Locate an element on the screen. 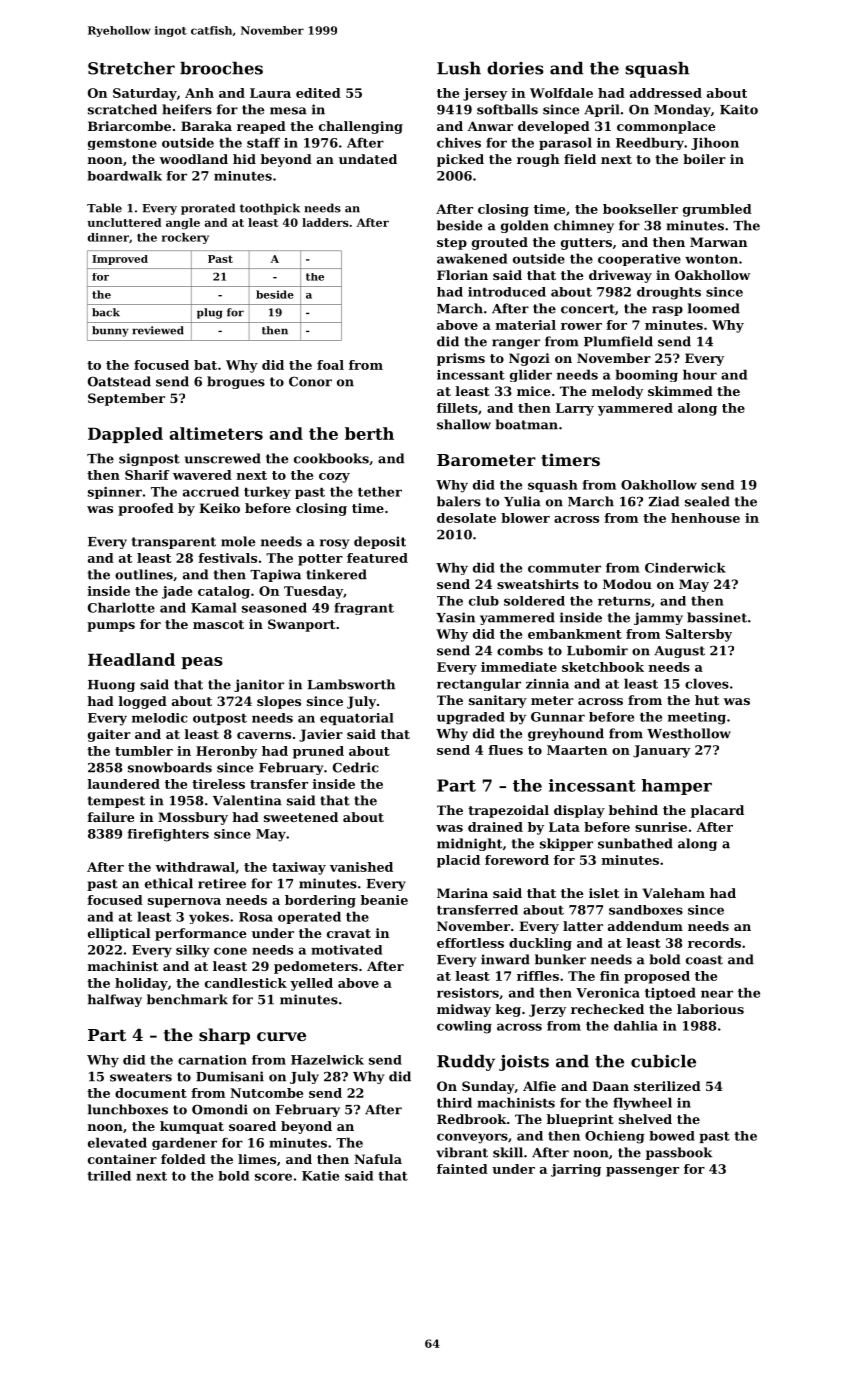 This screenshot has height=1400, width=849. passbook is located at coordinates (679, 1153).
